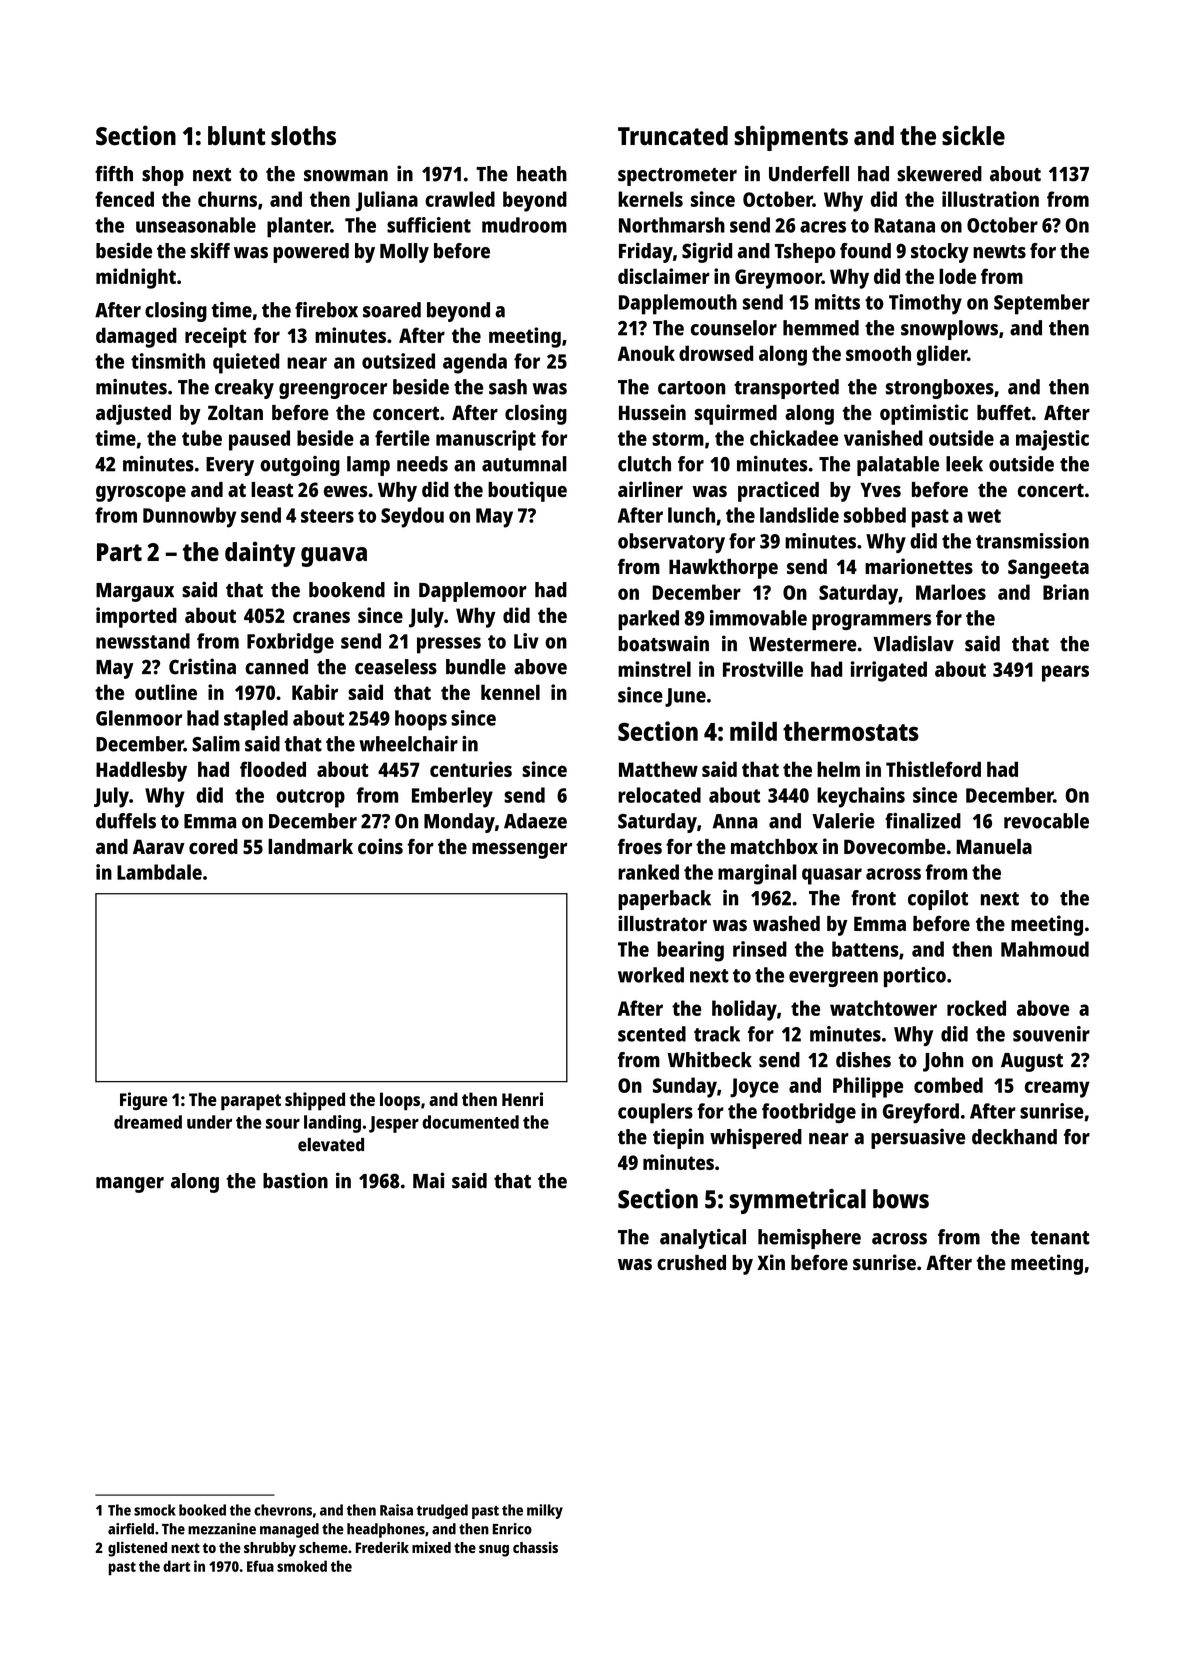 The height and width of the document is (1676, 1185). What do you see at coordinates (299, 227) in the document?
I see `planter` at bounding box center [299, 227].
